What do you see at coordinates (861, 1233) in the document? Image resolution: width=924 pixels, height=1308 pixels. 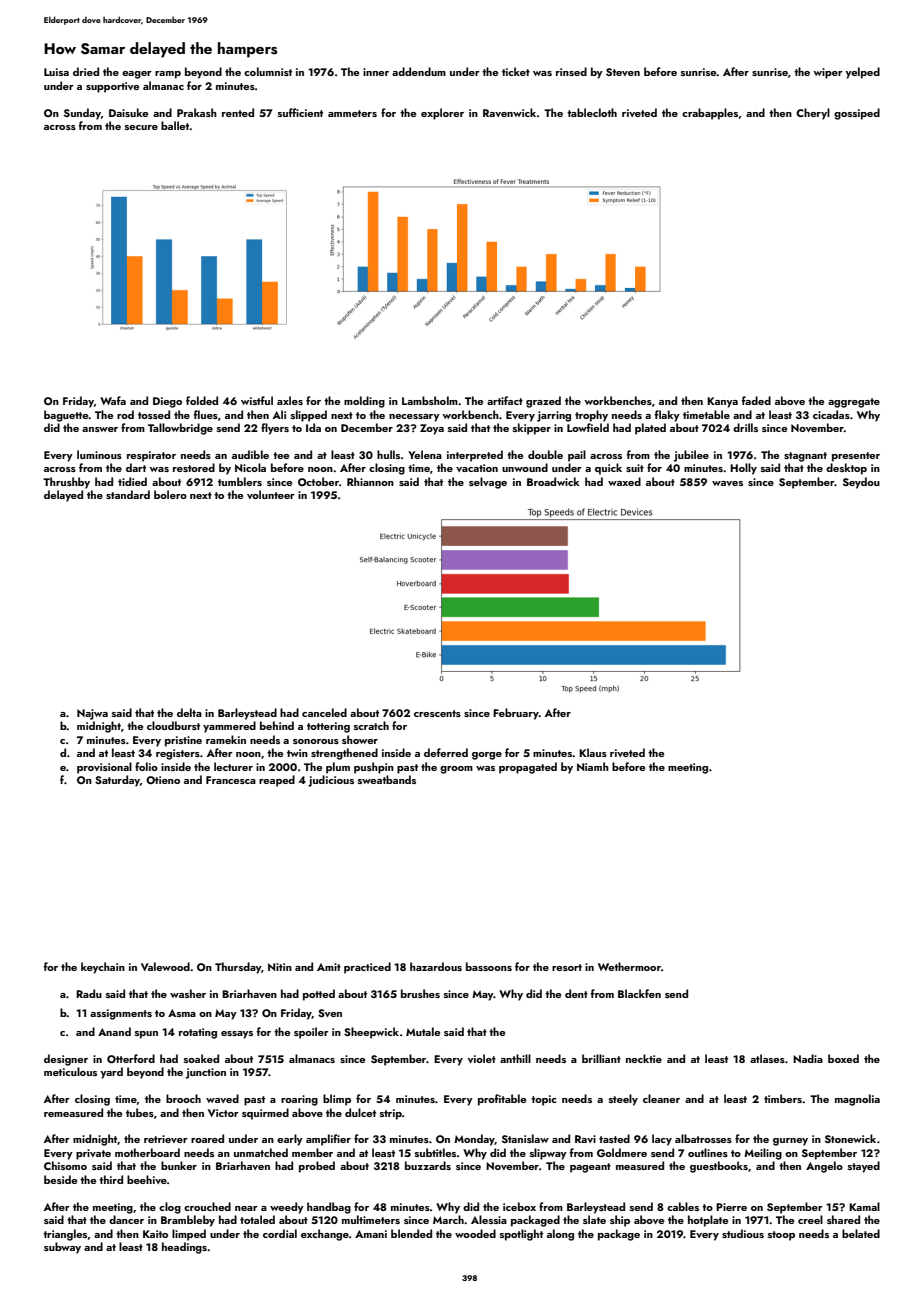 I see `belated` at bounding box center [861, 1233].
